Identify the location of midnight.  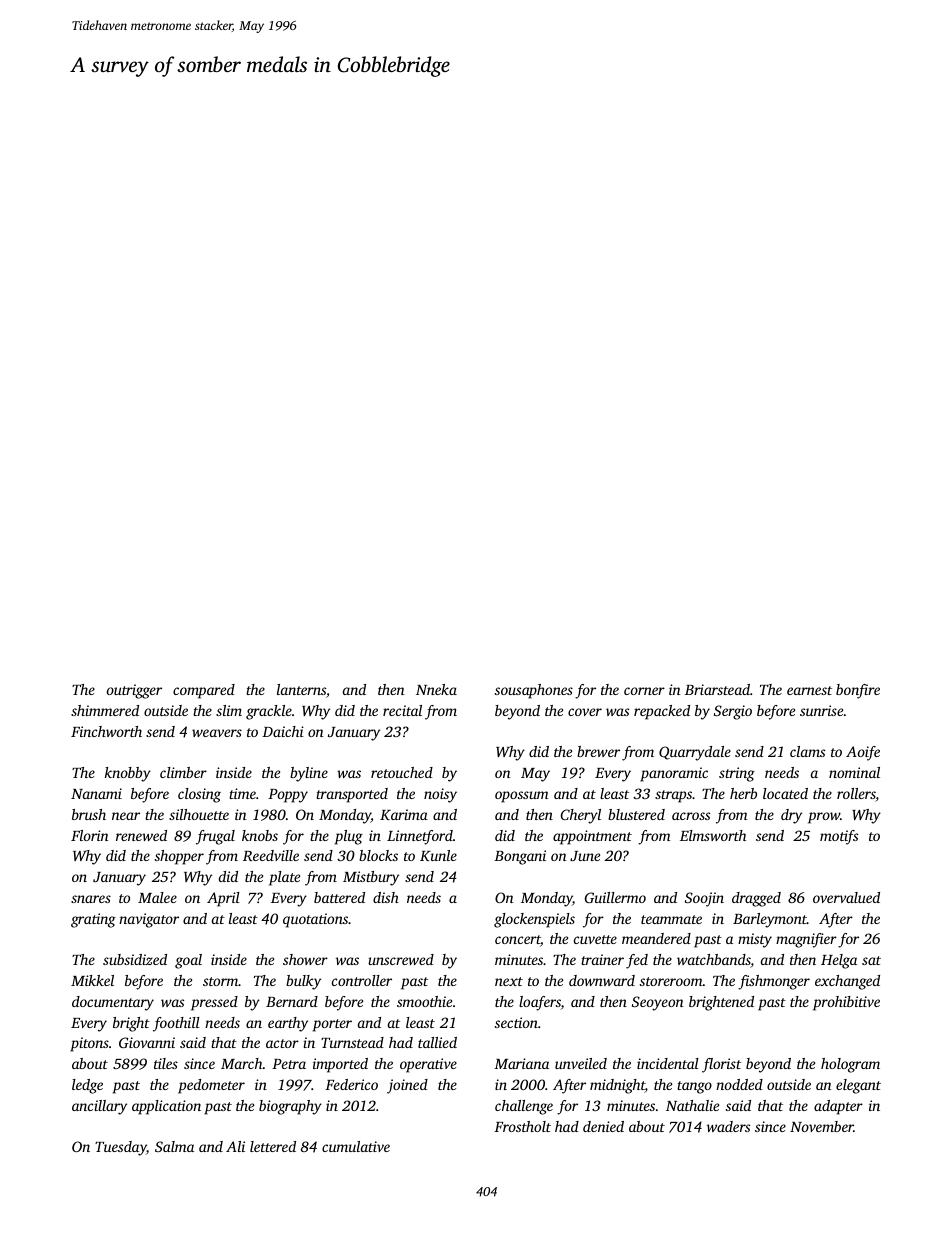
(617, 1086).
